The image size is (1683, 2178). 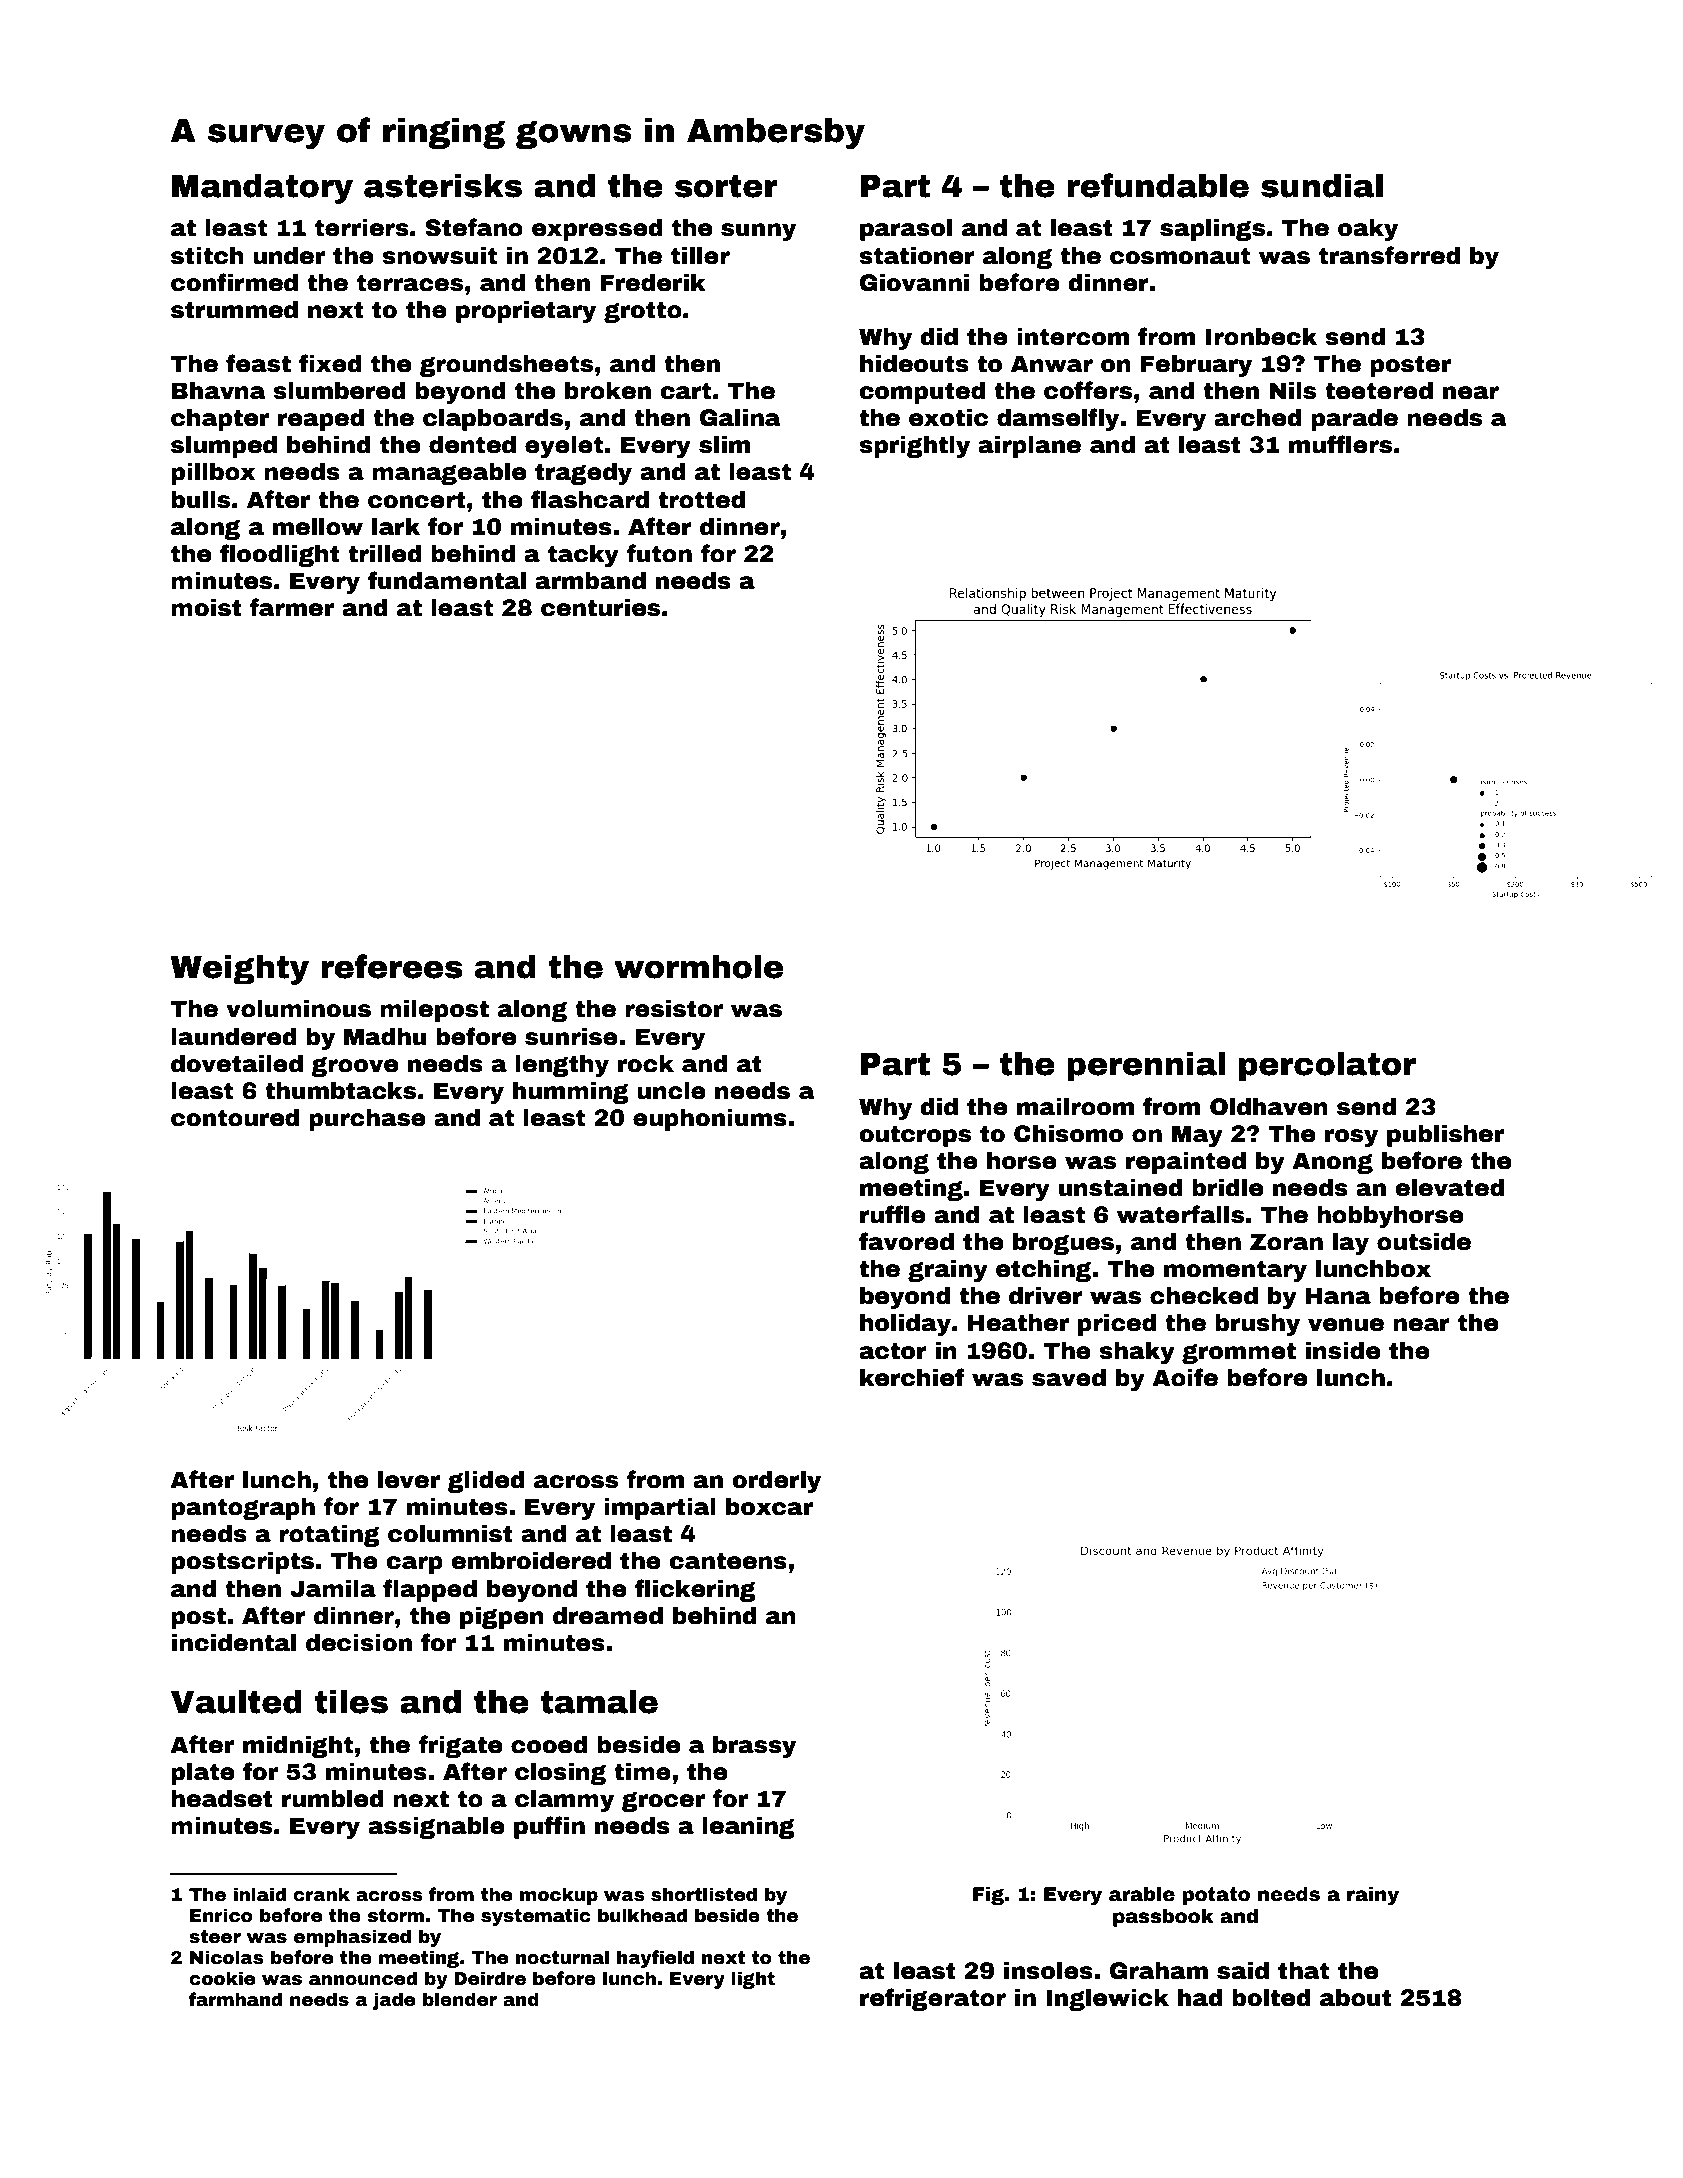 What do you see at coordinates (460, 1746) in the screenshot?
I see `frigate` at bounding box center [460, 1746].
